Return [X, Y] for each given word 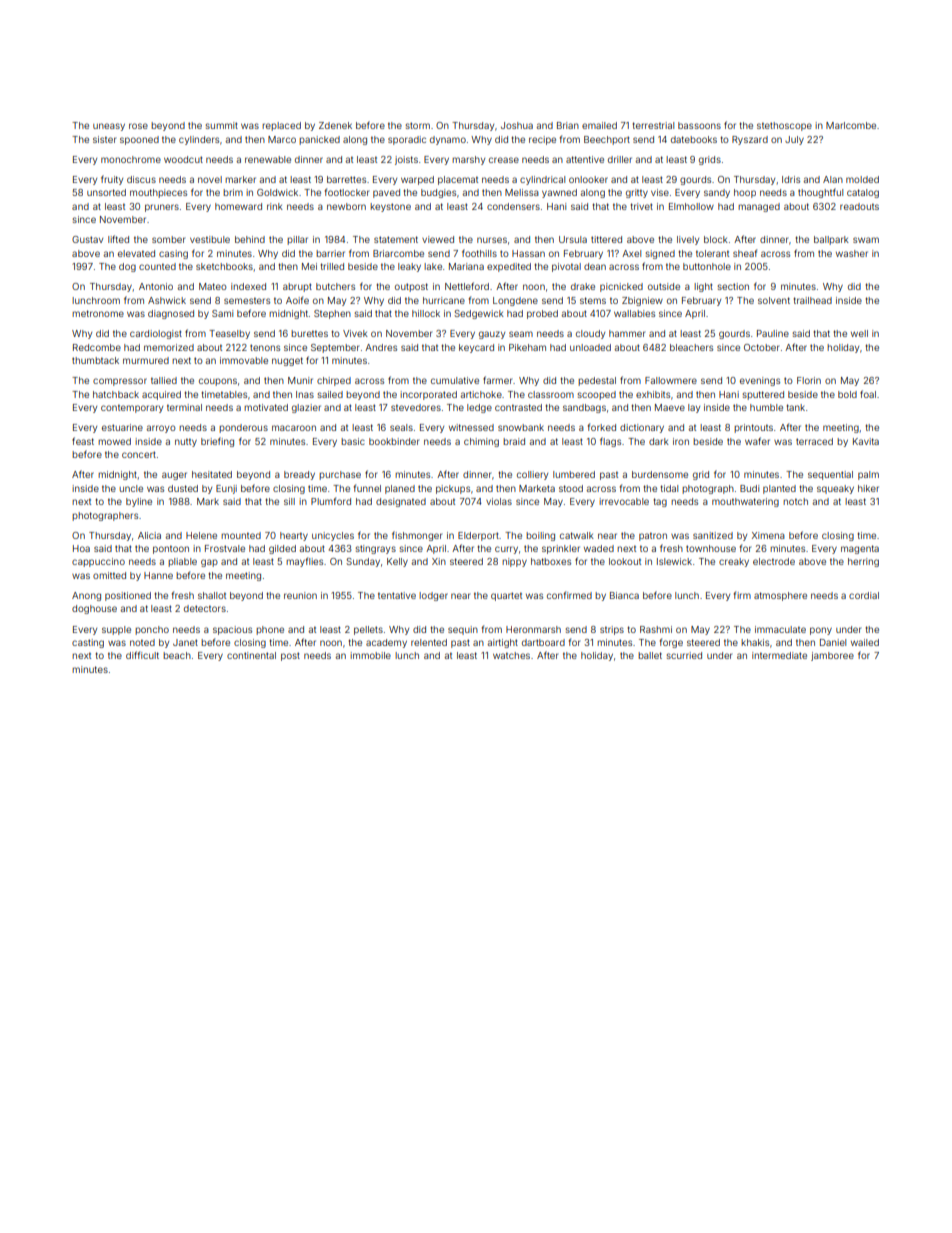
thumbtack [95, 360]
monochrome [131, 159]
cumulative [455, 380]
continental [251, 655]
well [859, 333]
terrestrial [653, 125]
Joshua [517, 125]
